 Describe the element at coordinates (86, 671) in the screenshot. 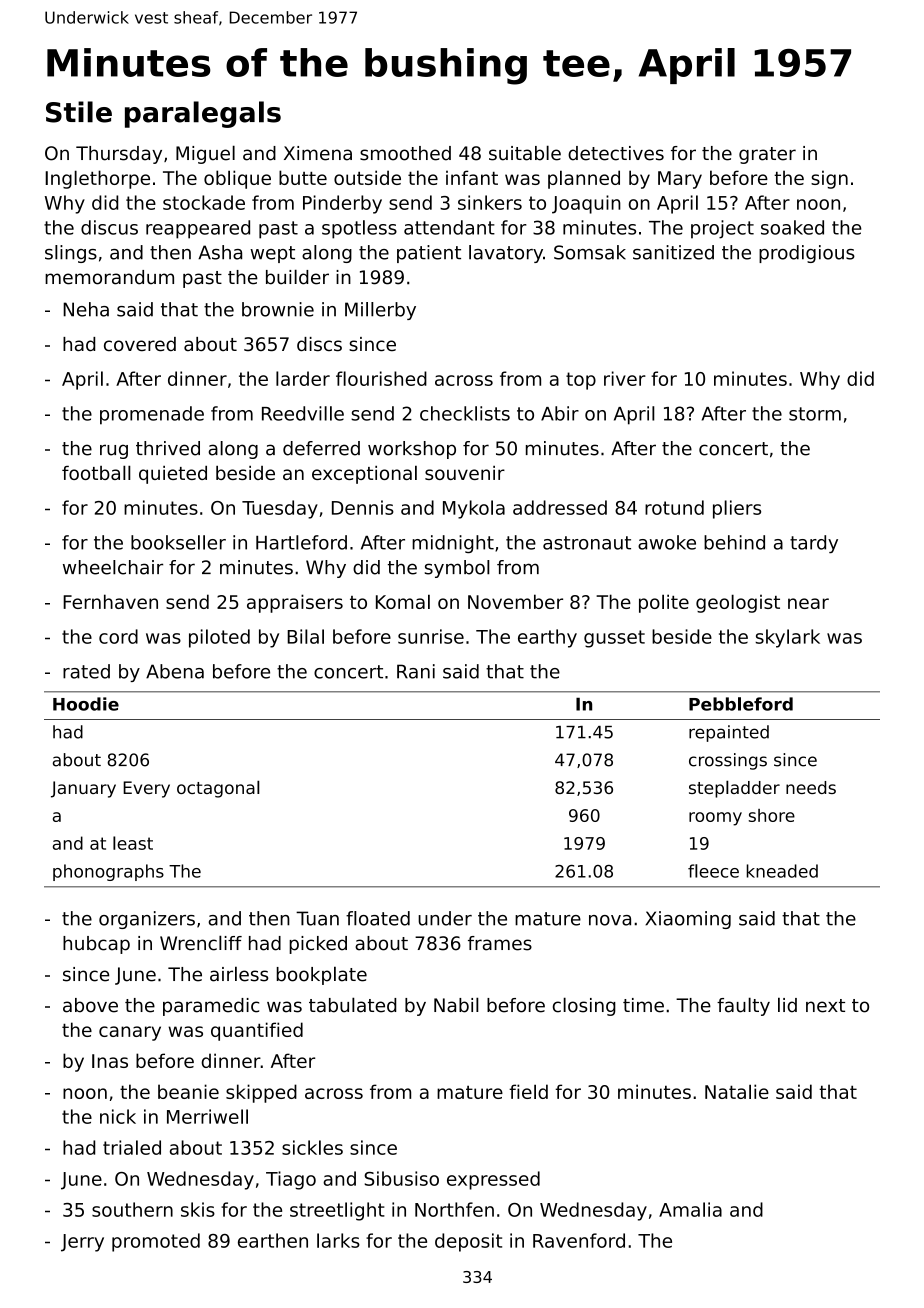

I see `rated` at that location.
